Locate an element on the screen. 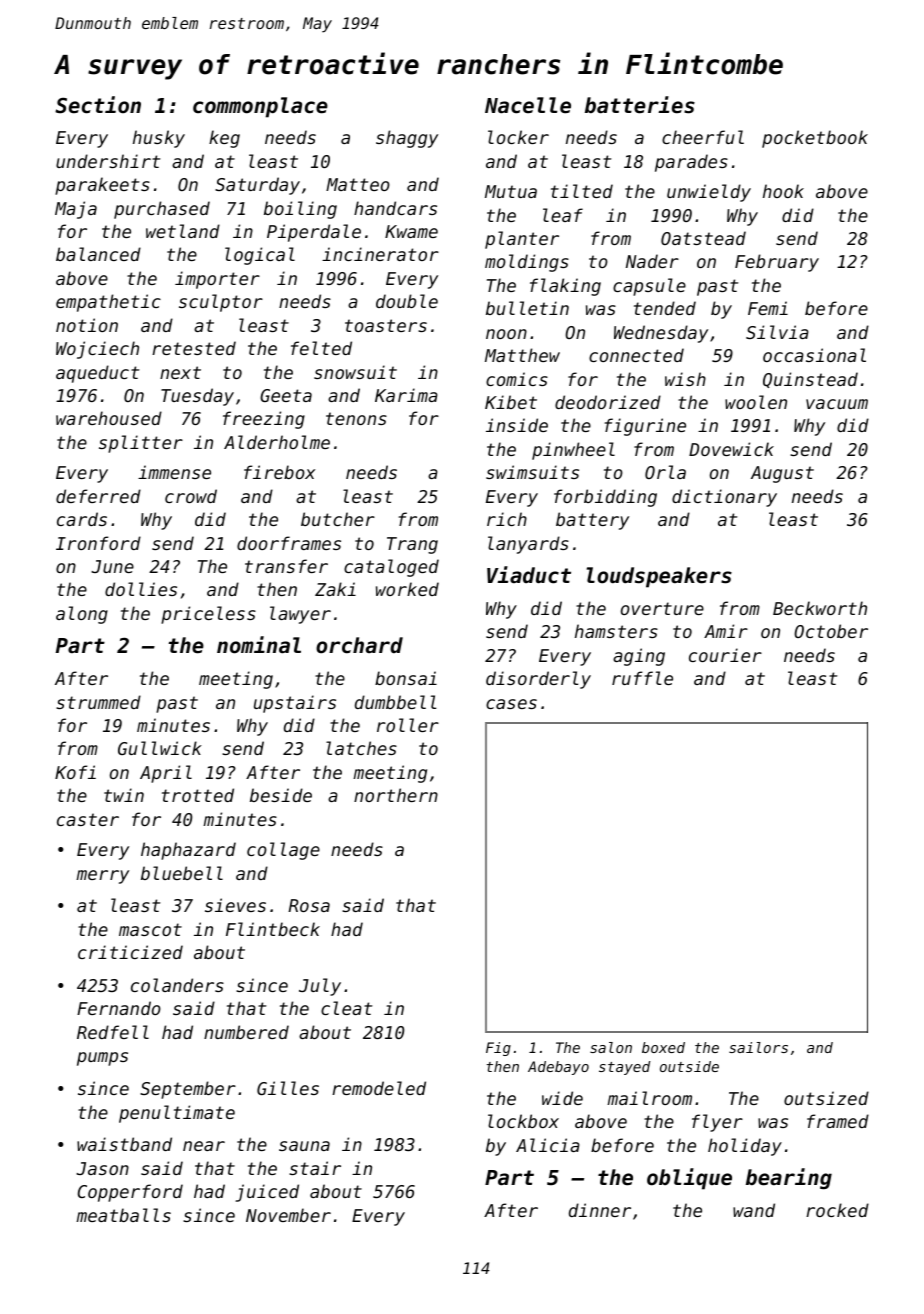  lawyer is located at coordinates (300, 615).
